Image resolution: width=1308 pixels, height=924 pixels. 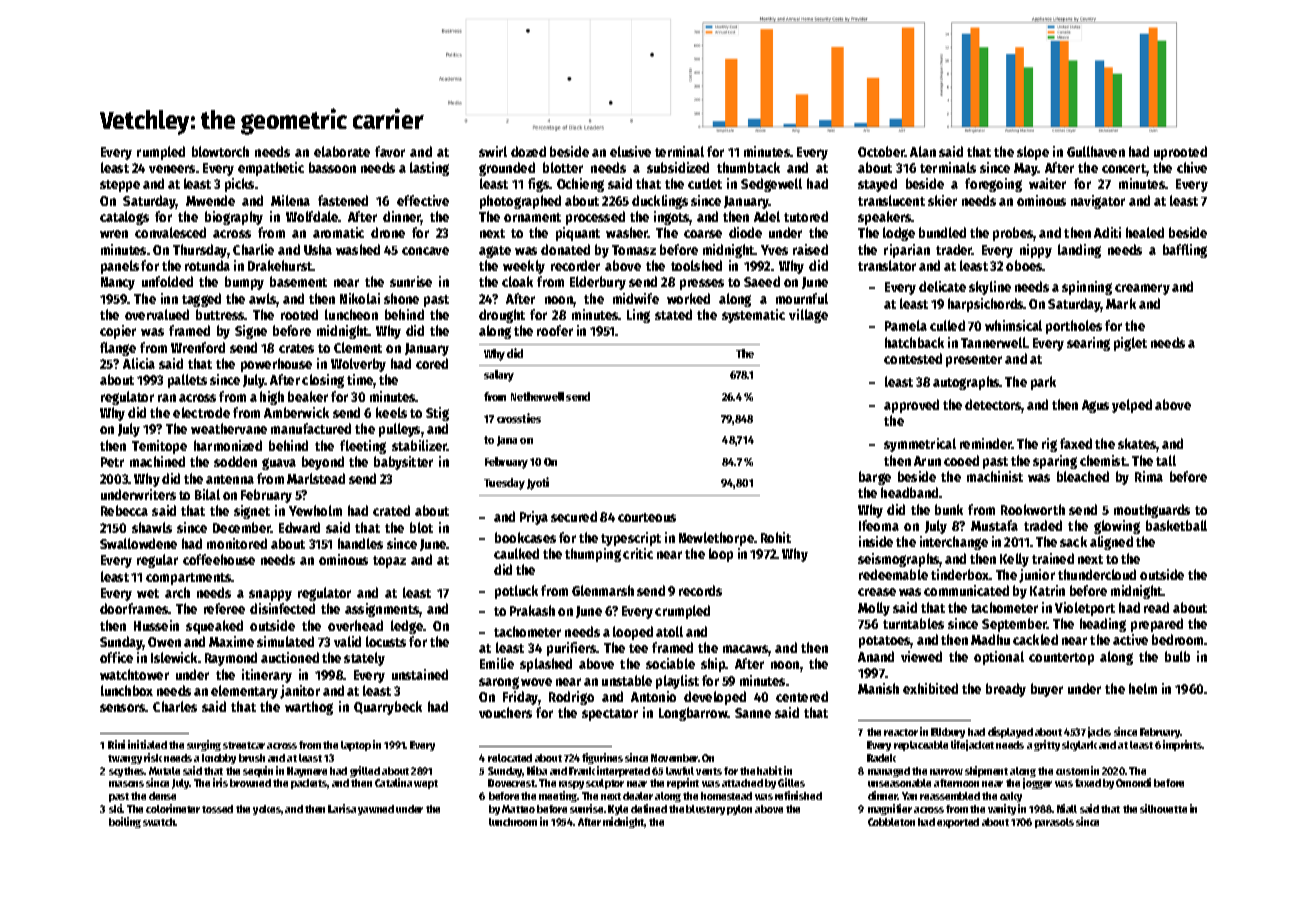 I want to click on Petr, so click(x=112, y=462).
